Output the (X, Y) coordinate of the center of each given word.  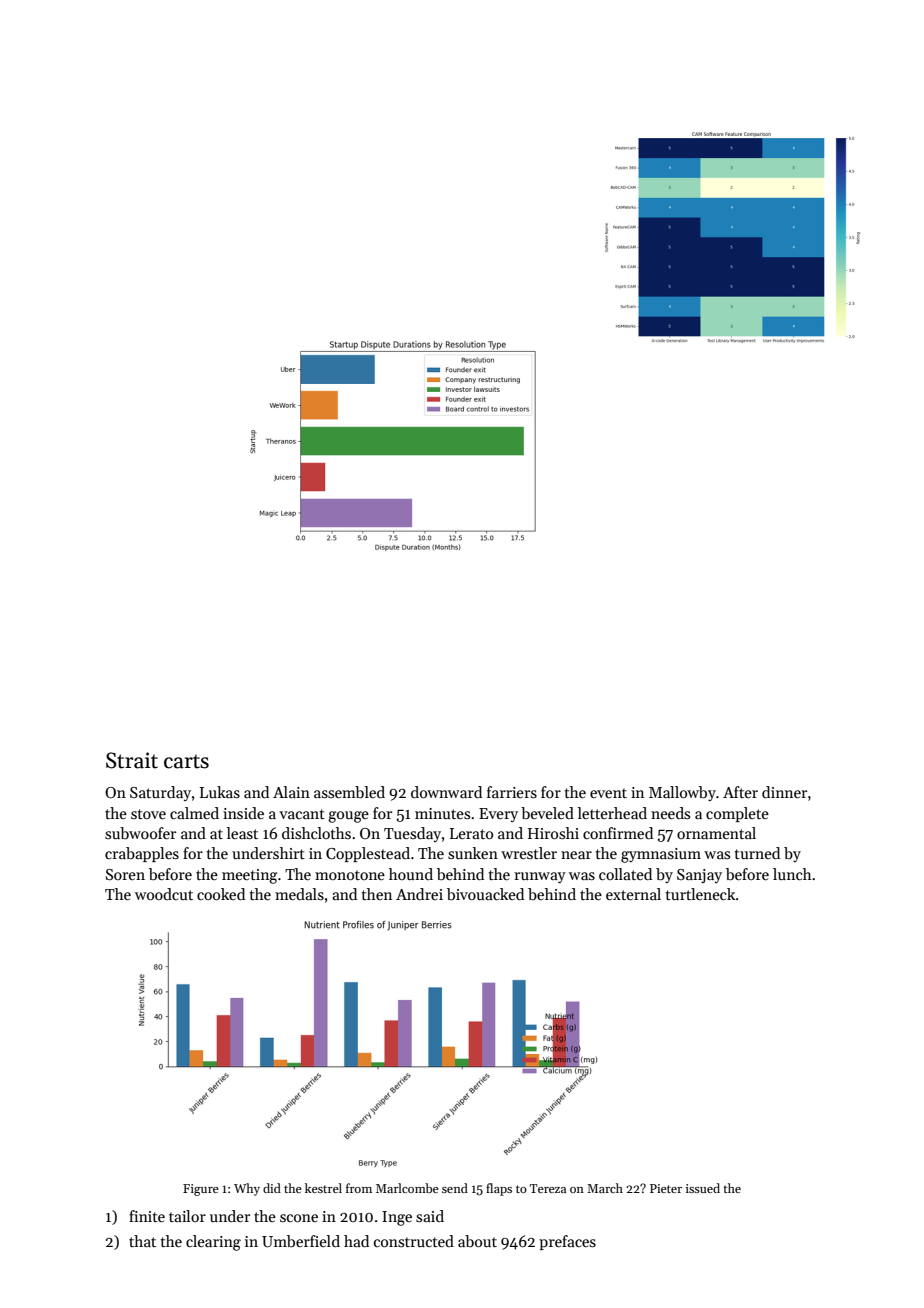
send (455, 1188)
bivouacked (485, 894)
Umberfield (301, 1241)
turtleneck (700, 894)
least (242, 833)
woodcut (164, 894)
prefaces (567, 1242)
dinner (784, 792)
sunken (473, 853)
